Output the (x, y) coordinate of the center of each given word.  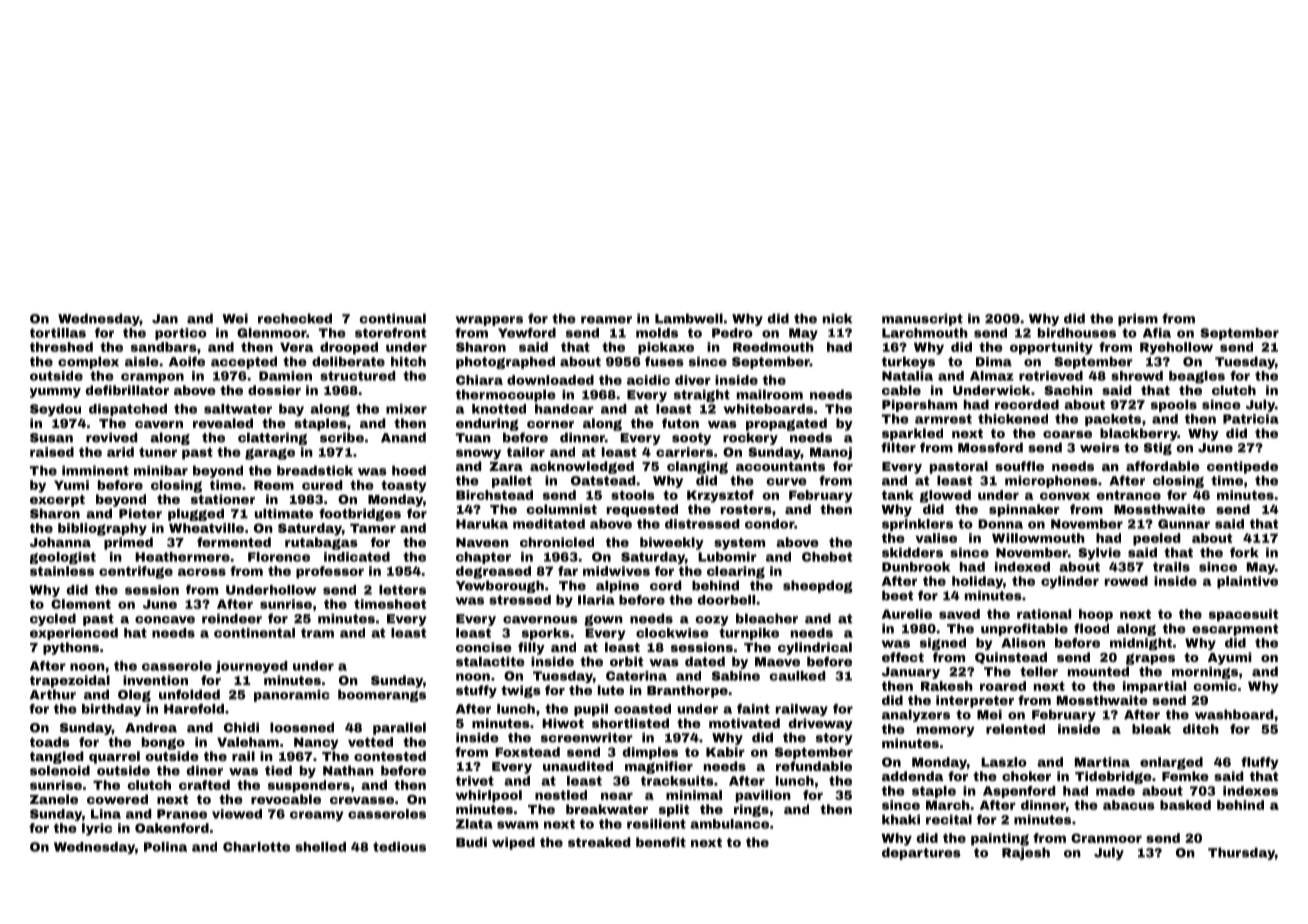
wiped (513, 843)
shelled (320, 847)
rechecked (295, 318)
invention (155, 680)
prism (1138, 319)
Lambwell (689, 318)
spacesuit (1243, 615)
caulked (797, 676)
